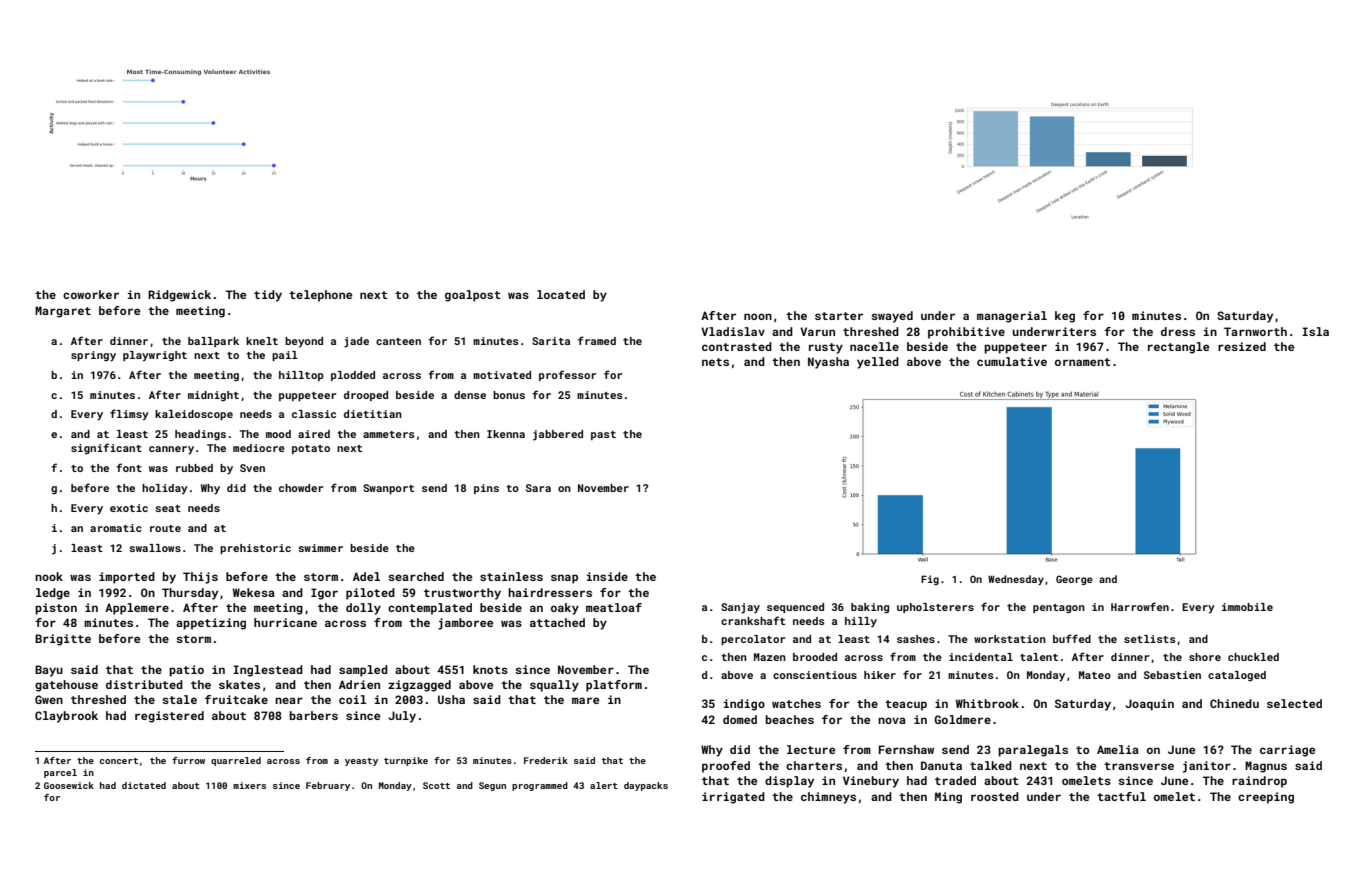 The image size is (1372, 887). Describe the element at coordinates (311, 449) in the screenshot. I see `potato` at that location.
